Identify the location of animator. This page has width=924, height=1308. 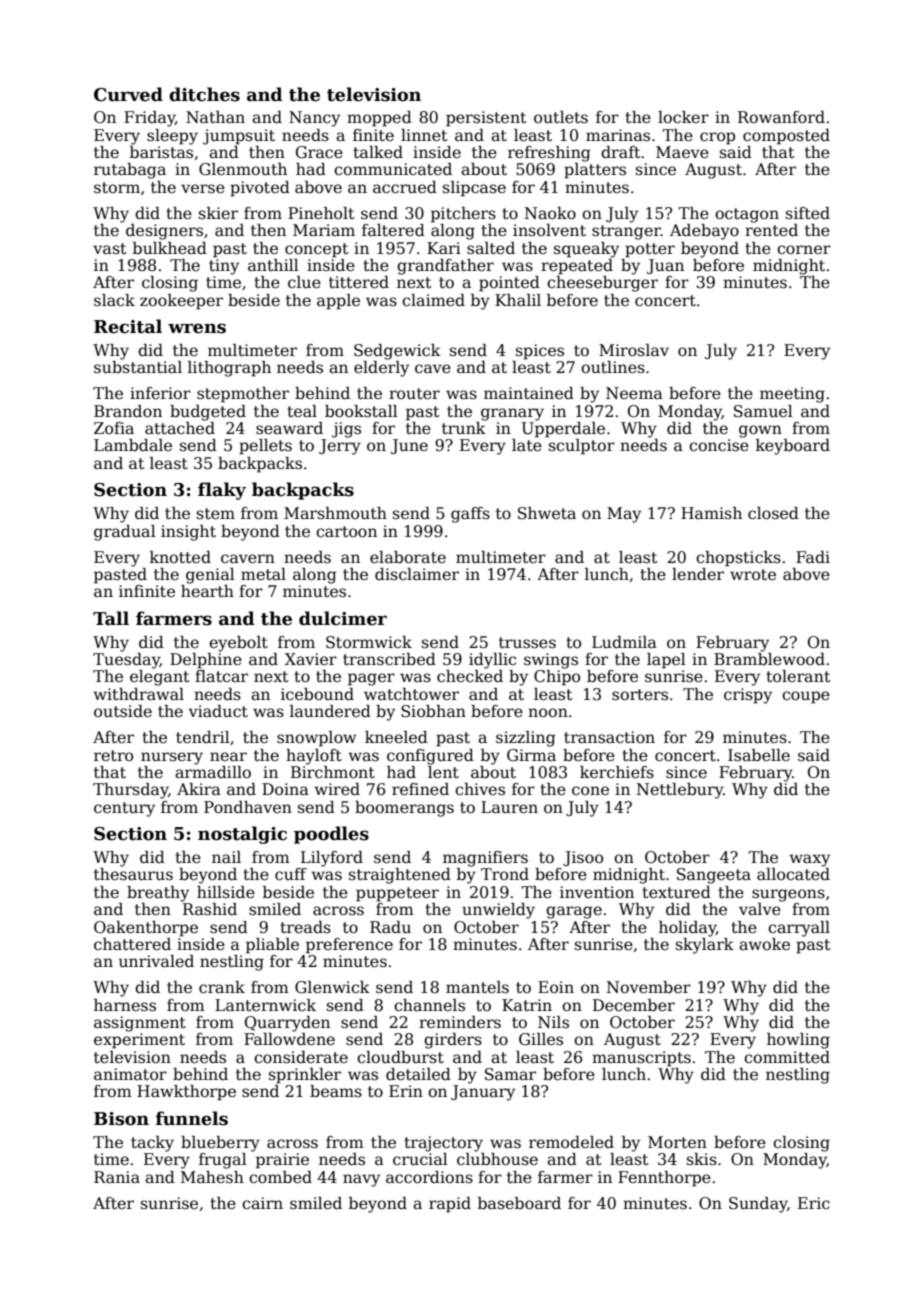
(130, 1074).
